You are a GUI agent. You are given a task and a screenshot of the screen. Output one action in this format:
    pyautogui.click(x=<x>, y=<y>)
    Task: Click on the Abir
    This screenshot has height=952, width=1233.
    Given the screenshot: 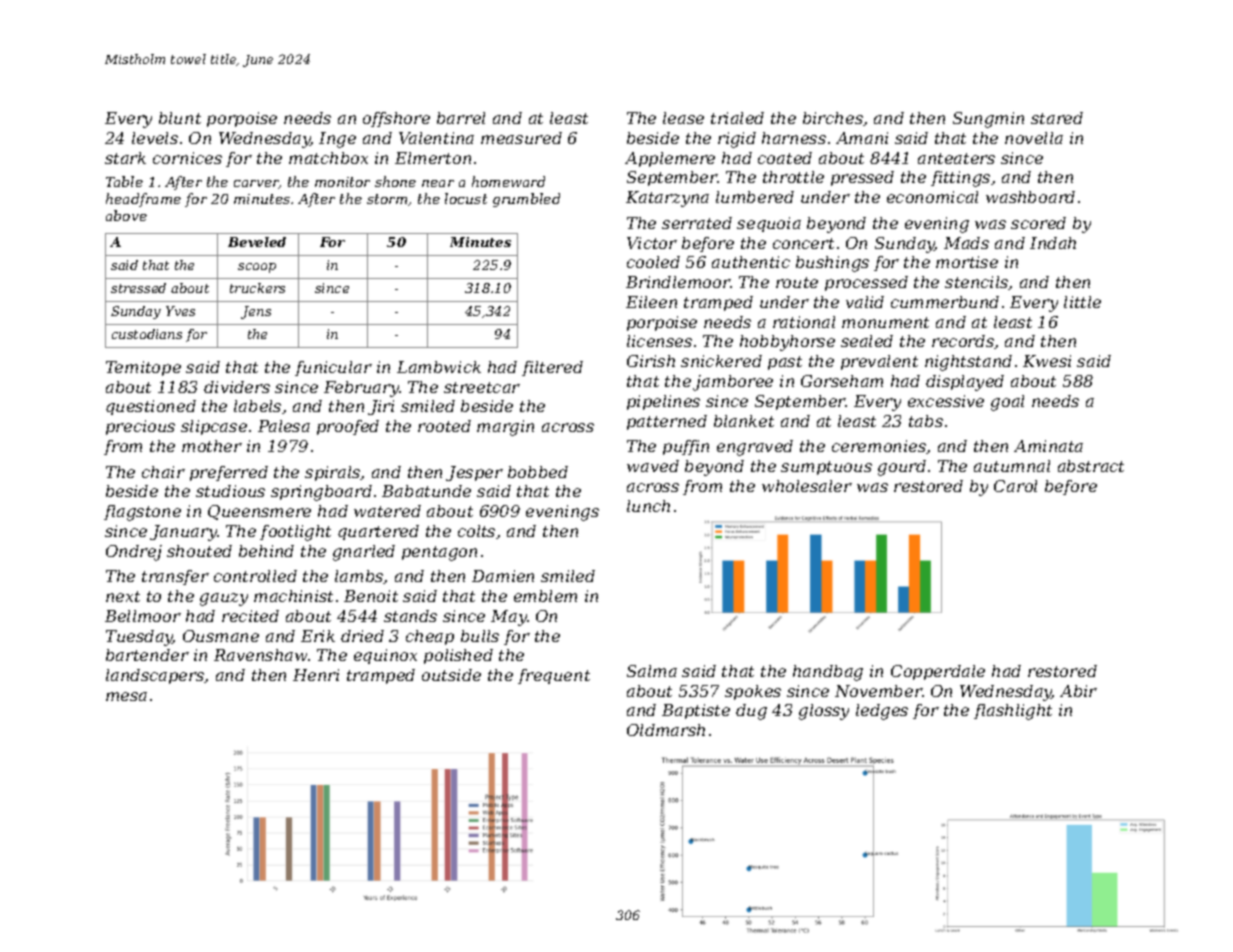 What is the action you would take?
    pyautogui.click(x=1078, y=691)
